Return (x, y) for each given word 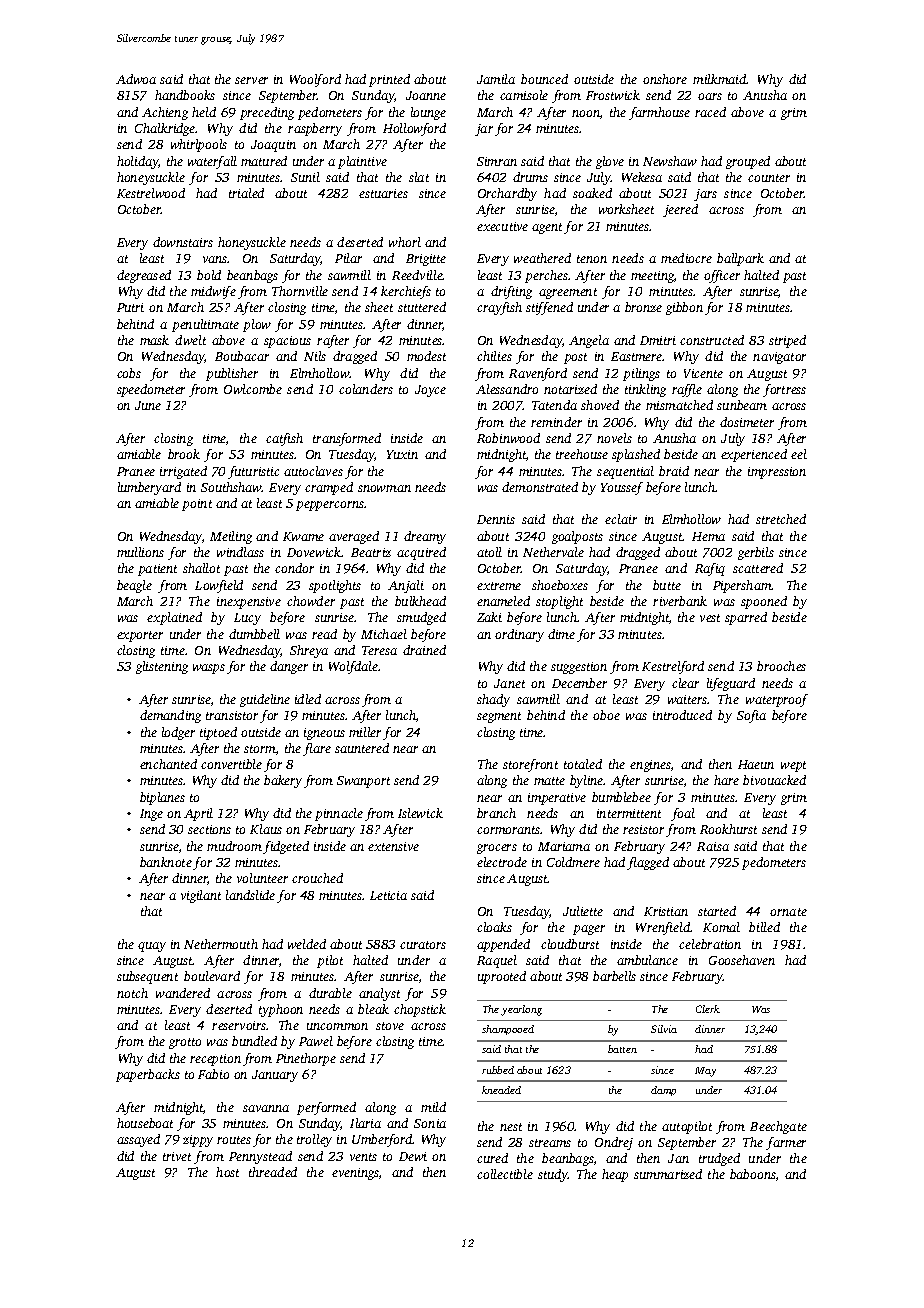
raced (710, 112)
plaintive (362, 162)
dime (561, 634)
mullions (140, 552)
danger (289, 667)
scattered (758, 568)
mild (433, 1107)
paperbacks (148, 1075)
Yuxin (402, 454)
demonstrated (540, 487)
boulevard (212, 976)
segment (499, 717)
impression (777, 473)
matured (264, 161)
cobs (129, 373)
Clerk (708, 1009)
